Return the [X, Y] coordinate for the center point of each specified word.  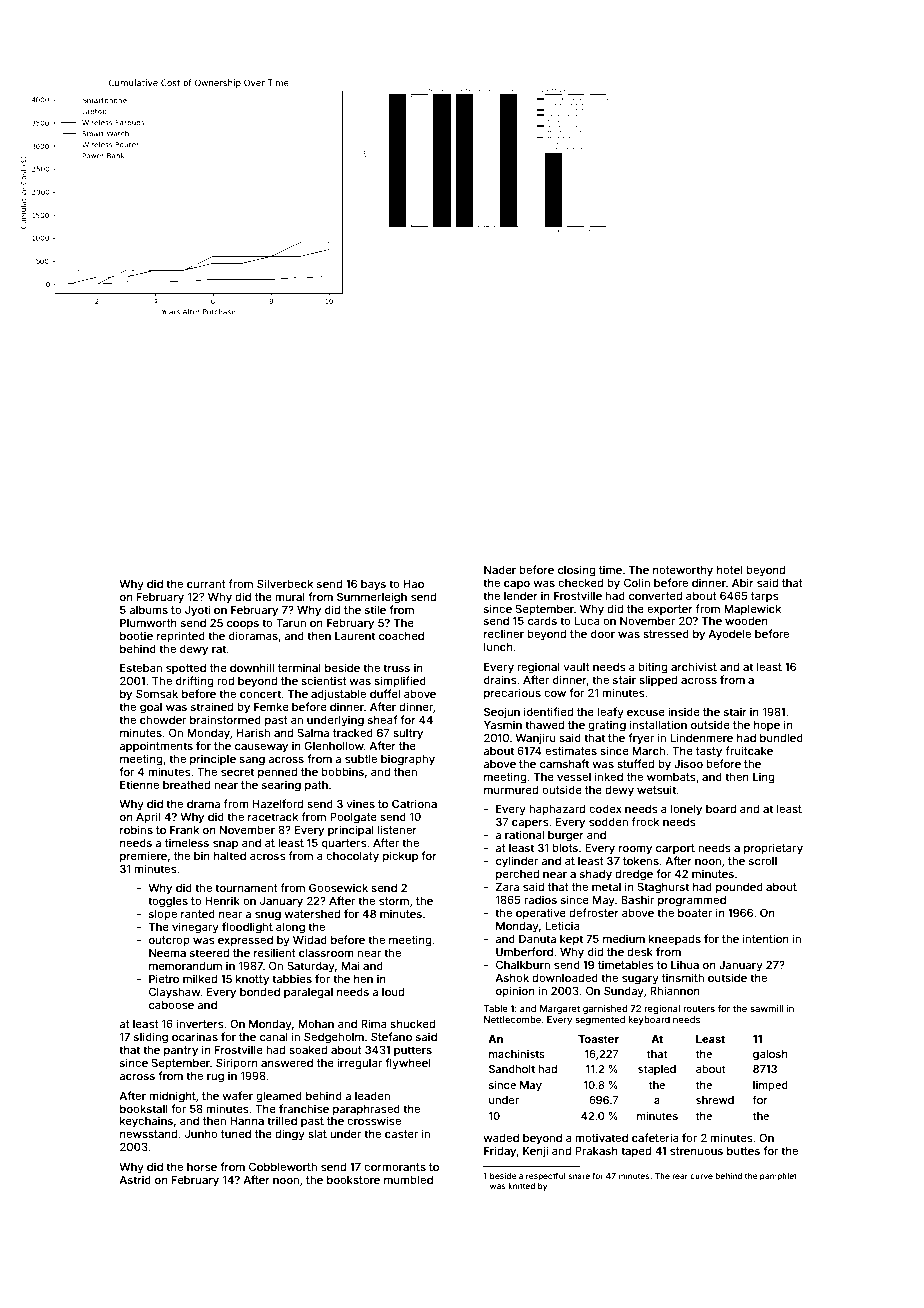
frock [645, 821]
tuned [236, 1134]
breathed [186, 785]
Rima [374, 1023]
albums [148, 610]
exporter [670, 610]
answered [287, 1063]
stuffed [635, 763]
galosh [770, 1055]
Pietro [164, 978]
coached [401, 636]
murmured [511, 790]
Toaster [598, 1039]
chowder [163, 720]
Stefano [391, 1036]
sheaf [382, 719]
